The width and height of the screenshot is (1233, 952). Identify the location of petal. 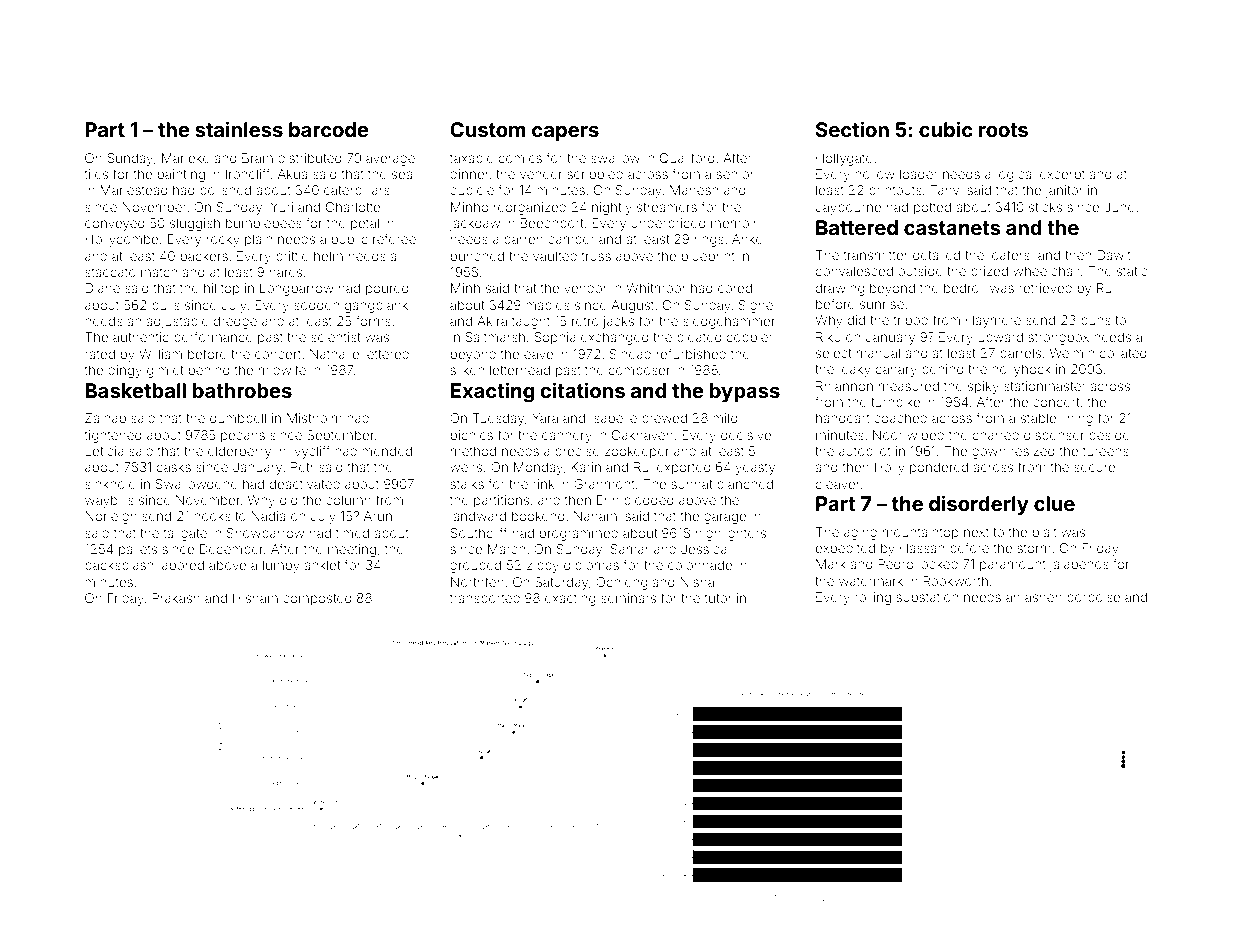
(365, 224).
